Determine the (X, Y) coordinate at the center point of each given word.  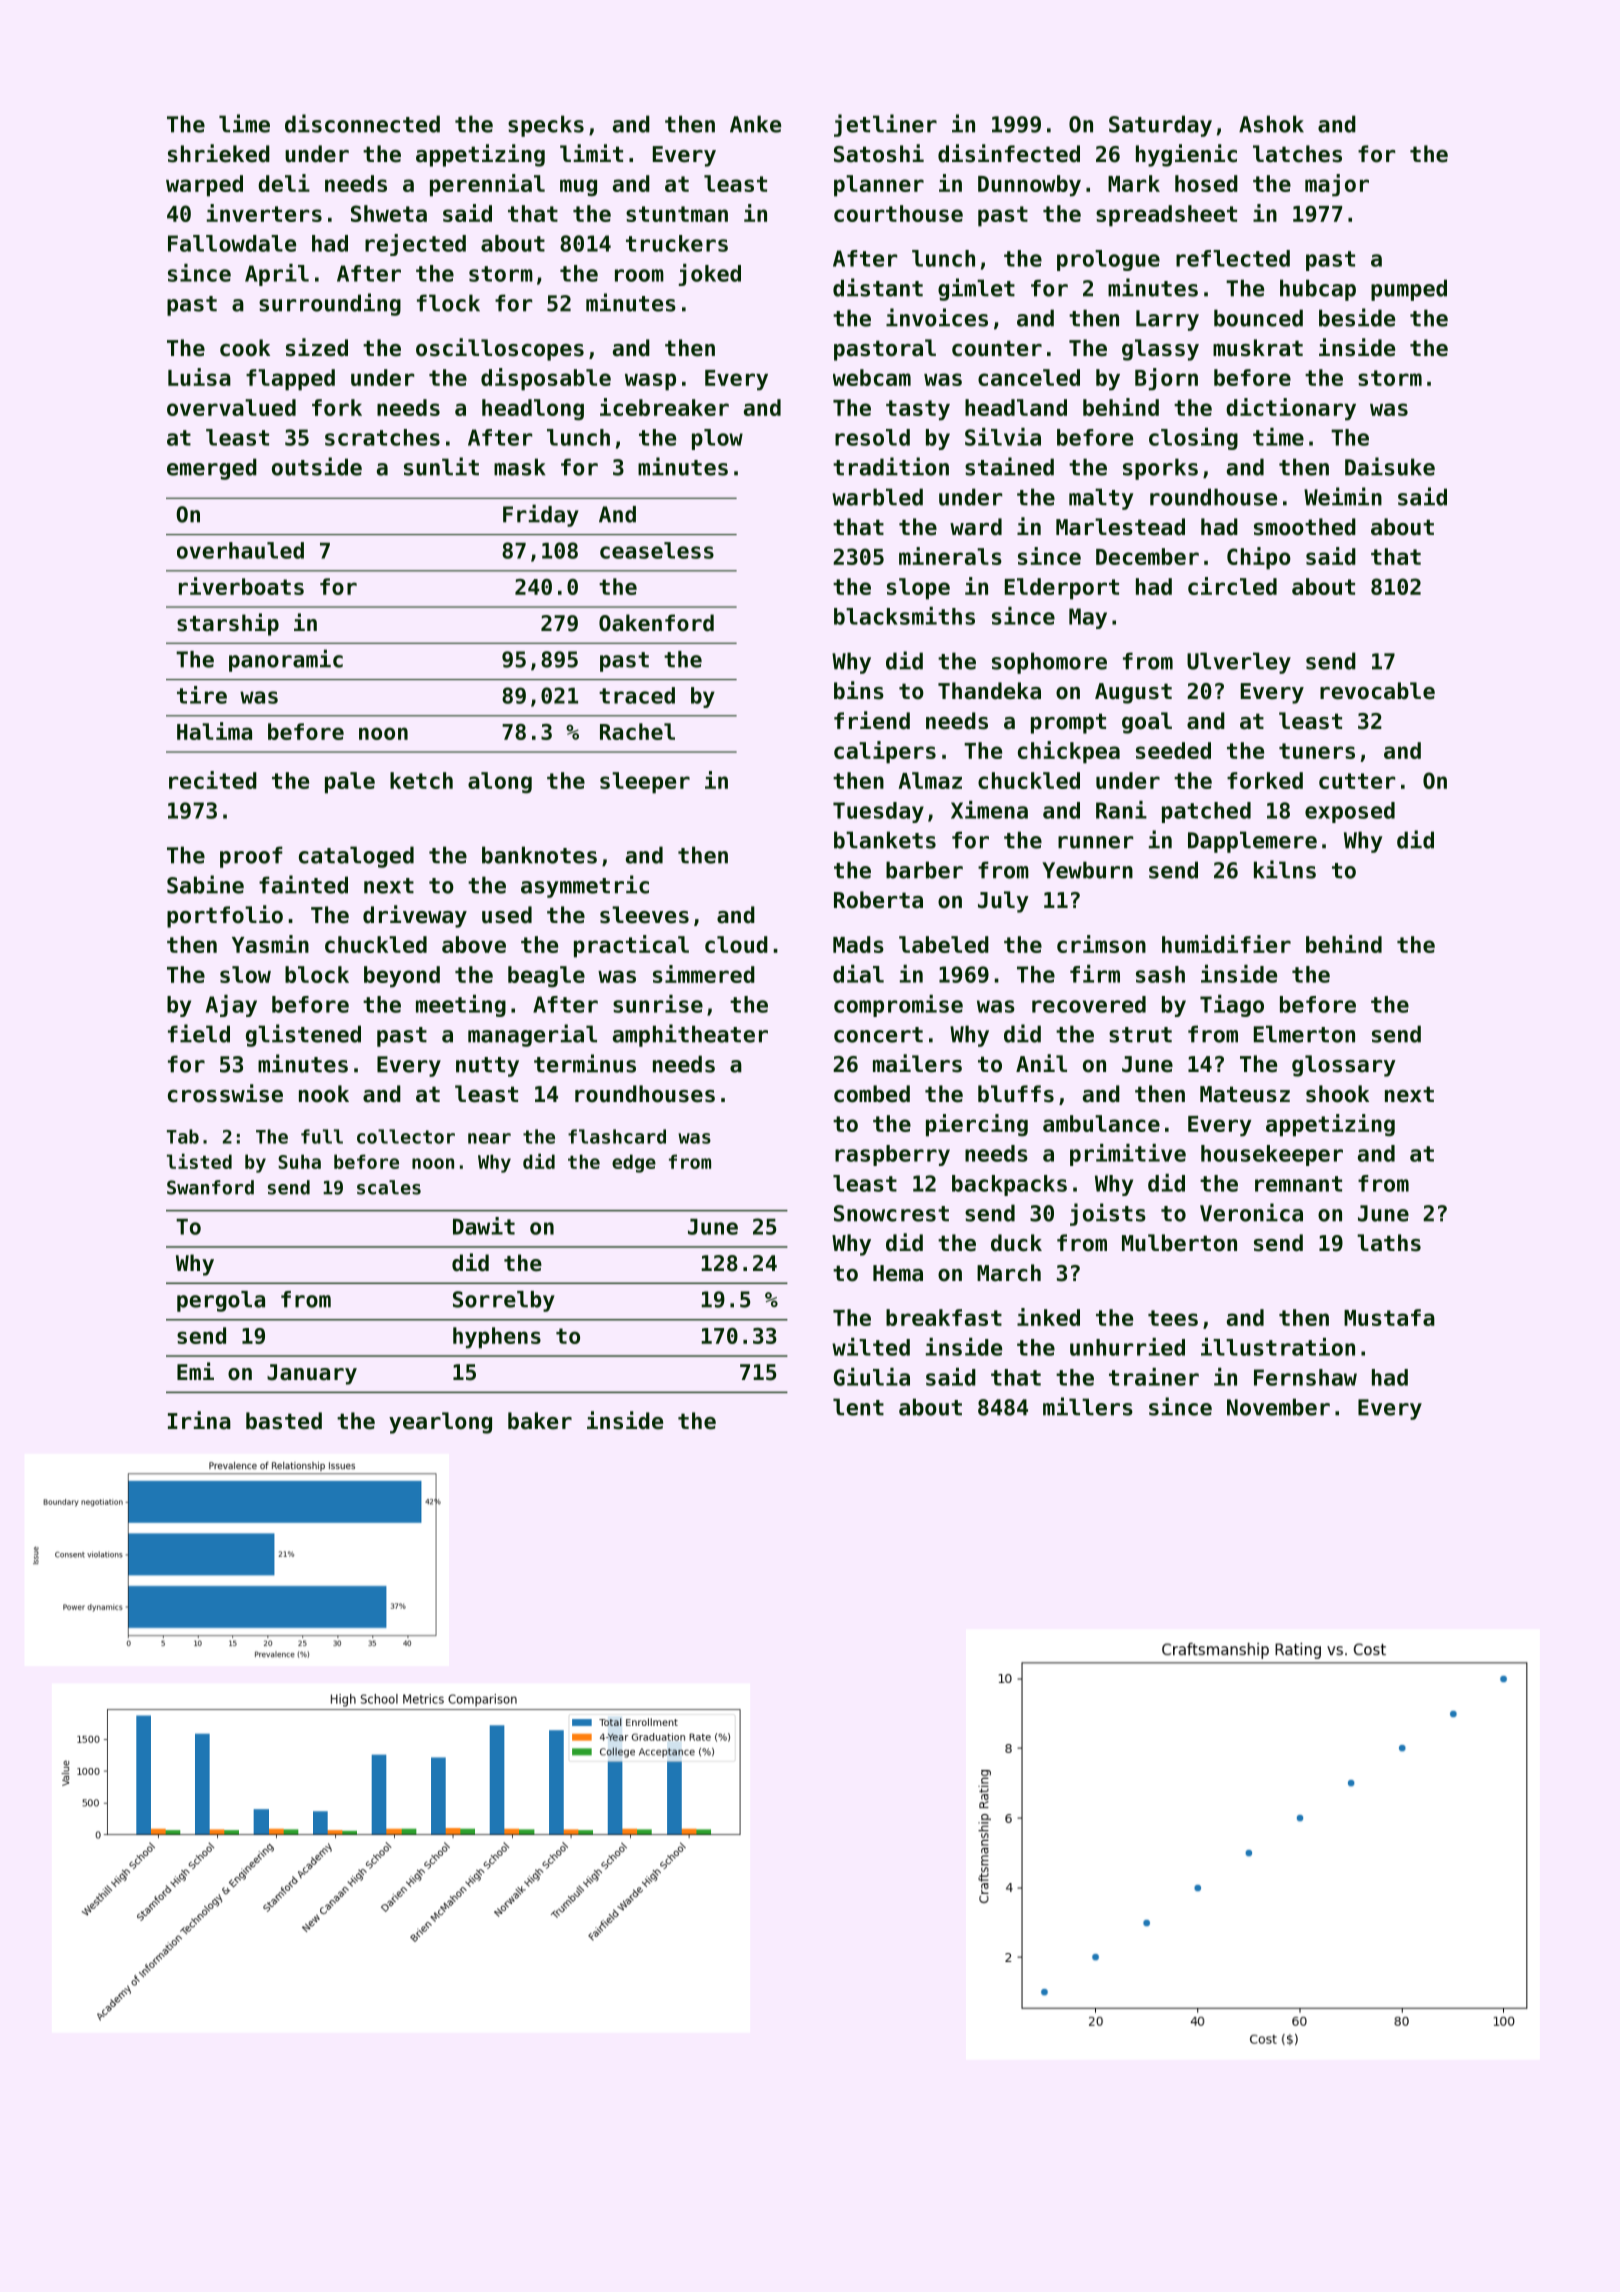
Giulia (872, 1377)
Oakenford (656, 623)
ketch (421, 780)
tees (1173, 1318)
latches (1297, 154)
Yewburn (1087, 870)
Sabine (205, 884)
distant (878, 287)
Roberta (878, 900)
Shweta (389, 213)
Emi (195, 1371)
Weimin (1343, 496)
